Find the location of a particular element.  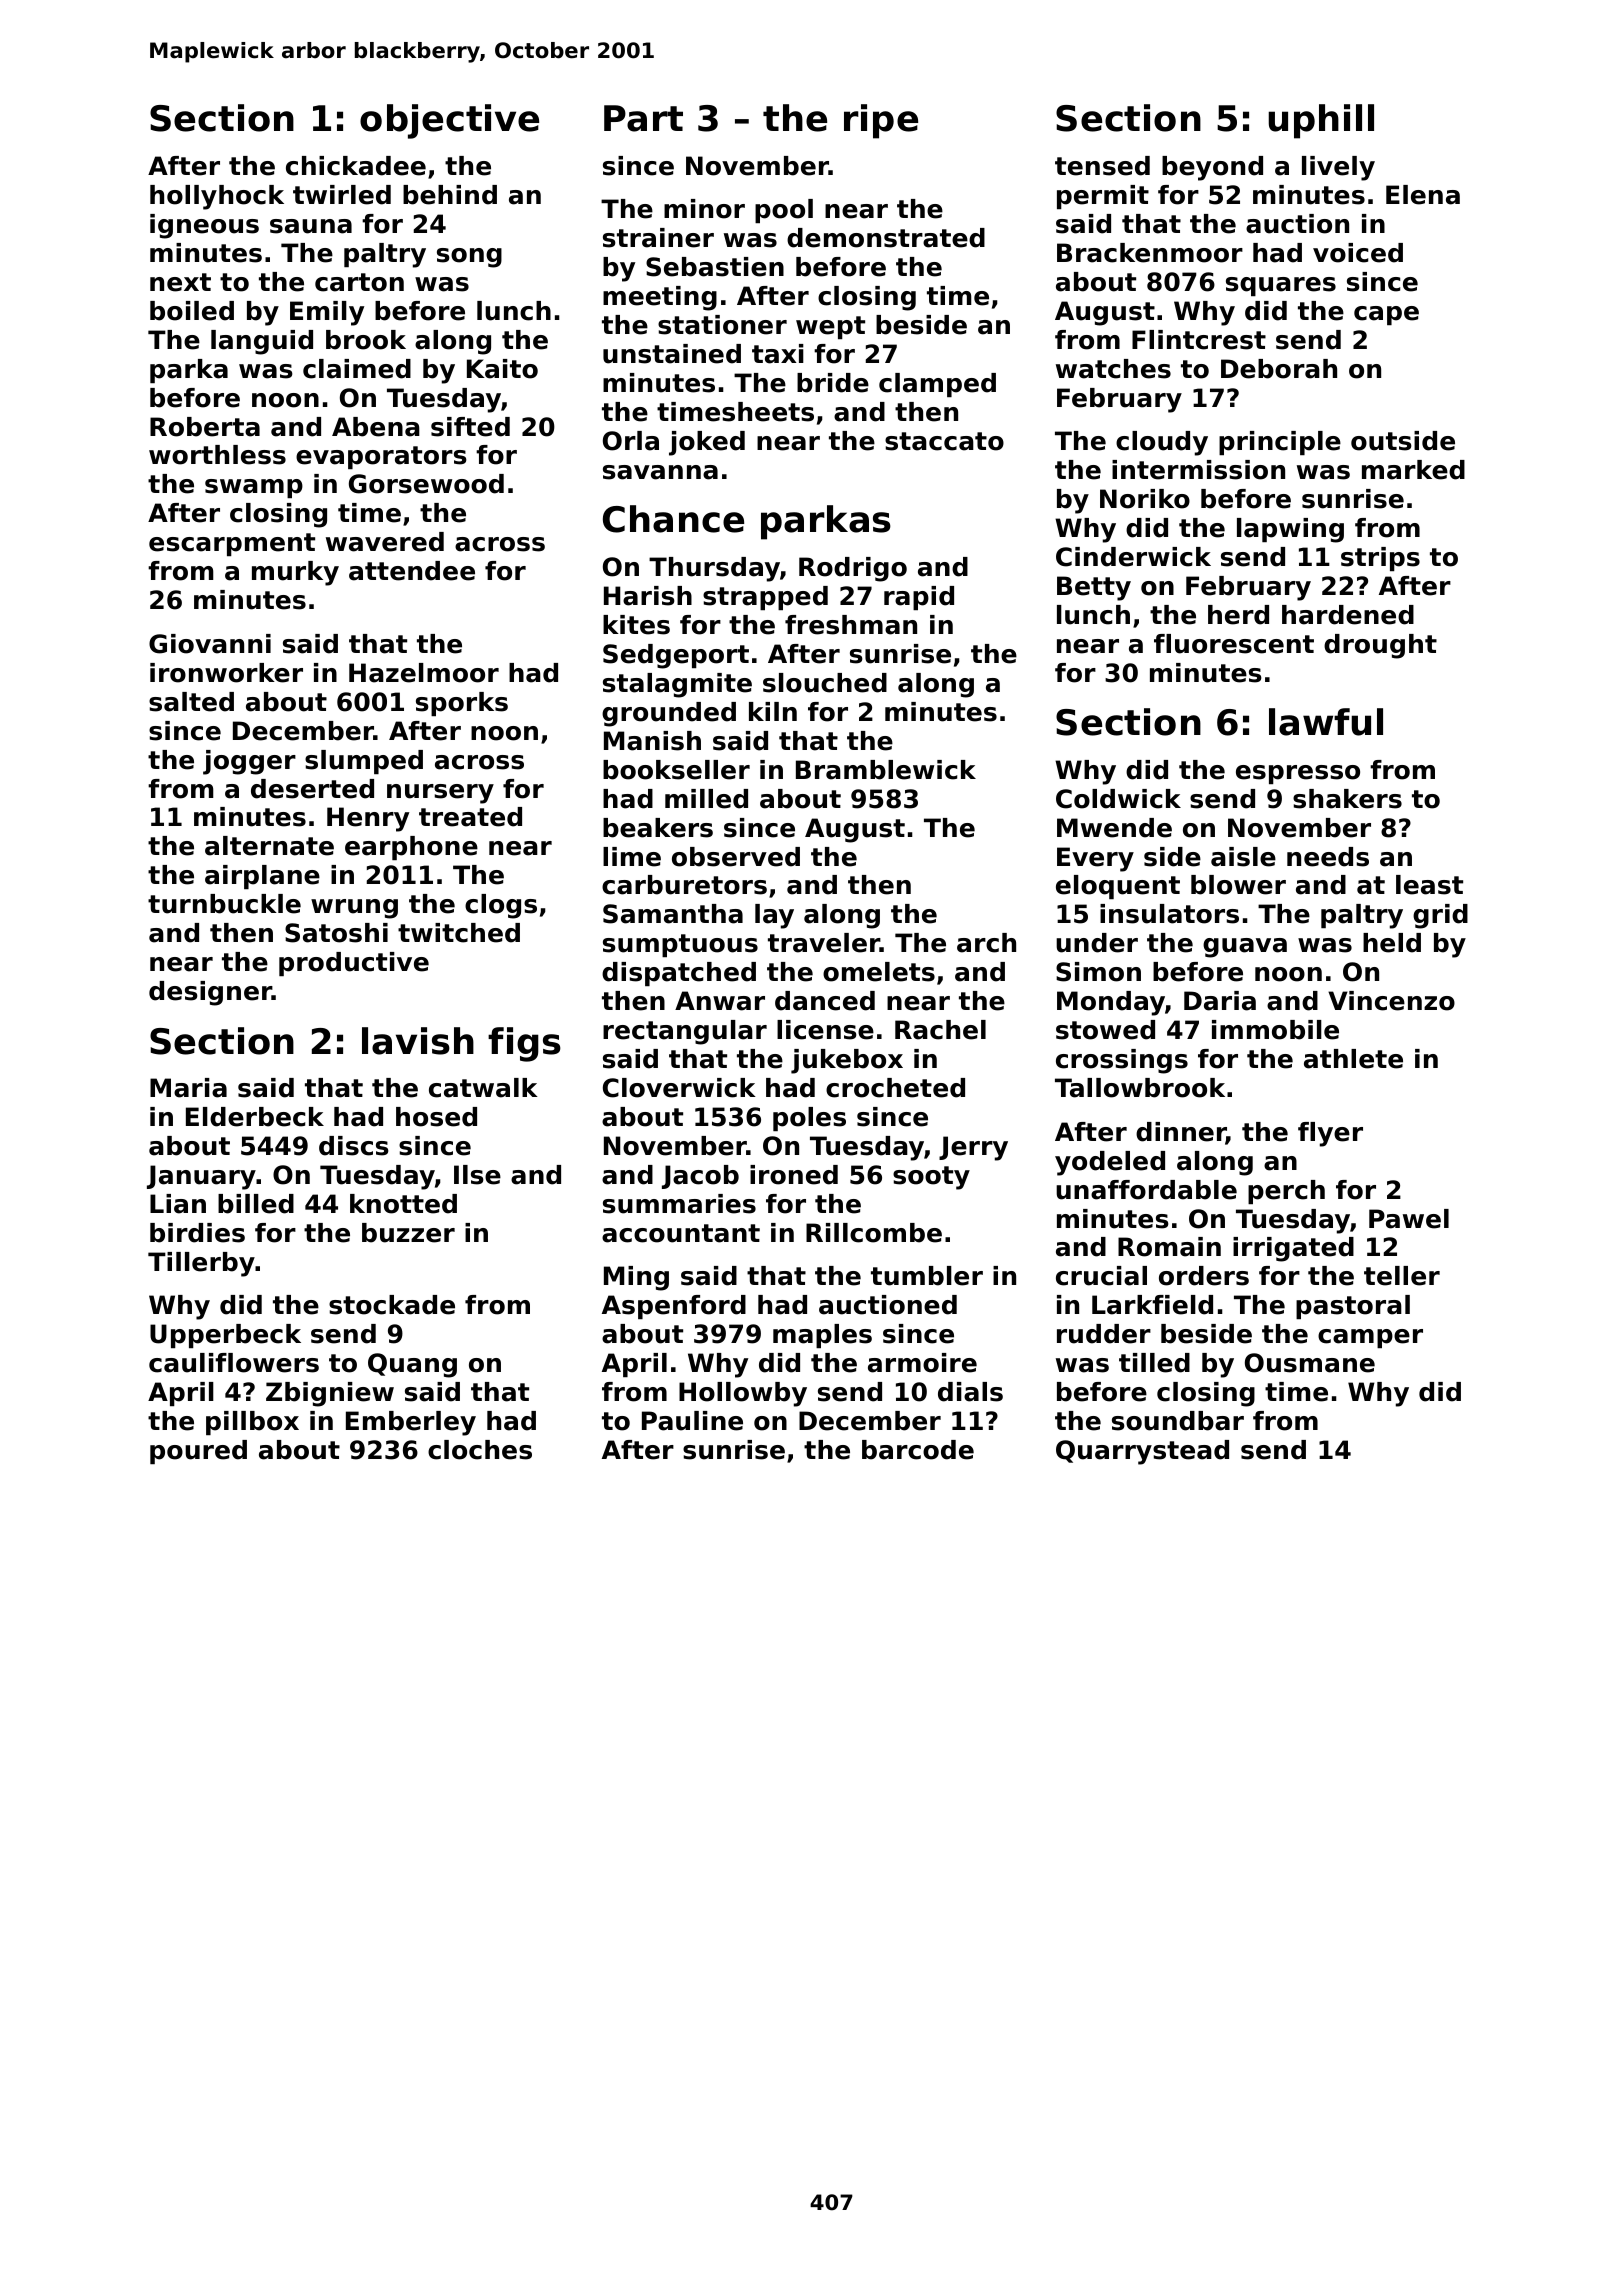

objective is located at coordinates (449, 121).
